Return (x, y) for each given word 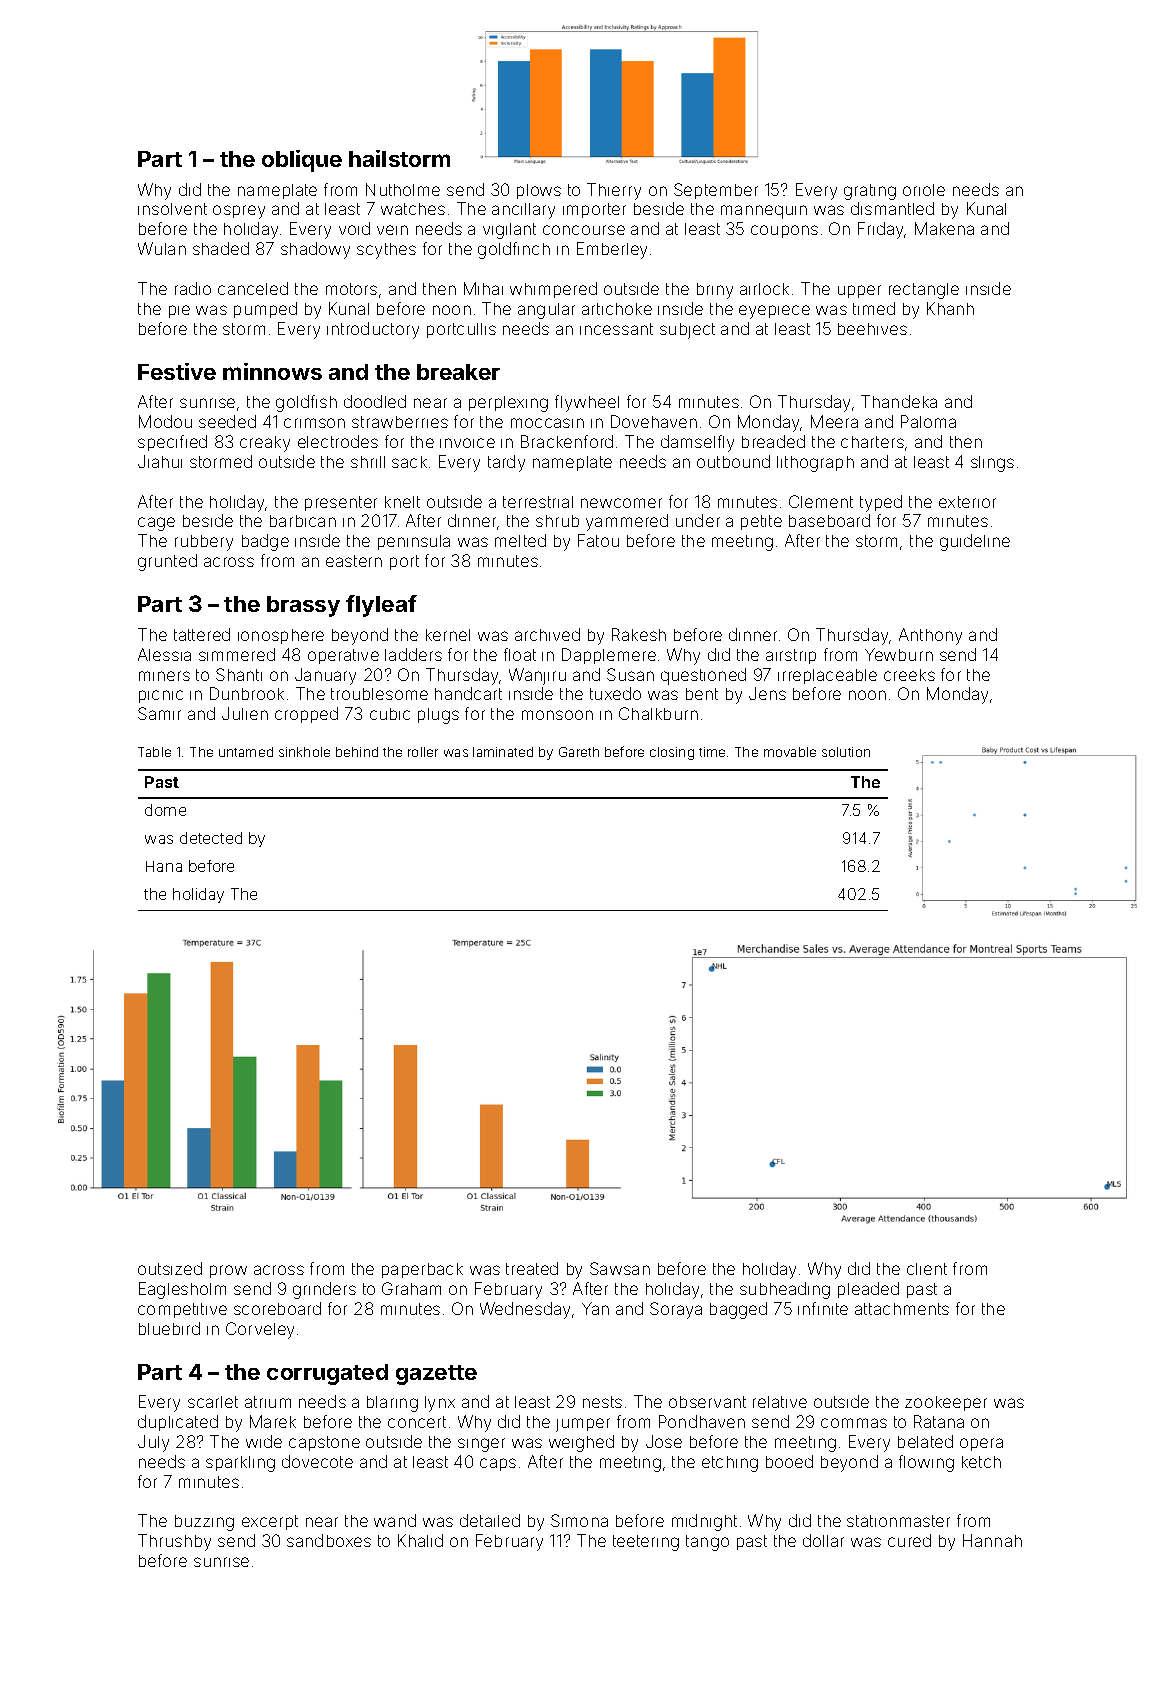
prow (228, 1271)
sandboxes (329, 1540)
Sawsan (620, 1268)
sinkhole (304, 752)
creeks (909, 675)
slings (992, 464)
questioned (703, 676)
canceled (253, 288)
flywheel (587, 403)
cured (909, 1540)
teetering (646, 1543)
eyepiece (774, 312)
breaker (458, 372)
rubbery (204, 543)
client (927, 1269)
